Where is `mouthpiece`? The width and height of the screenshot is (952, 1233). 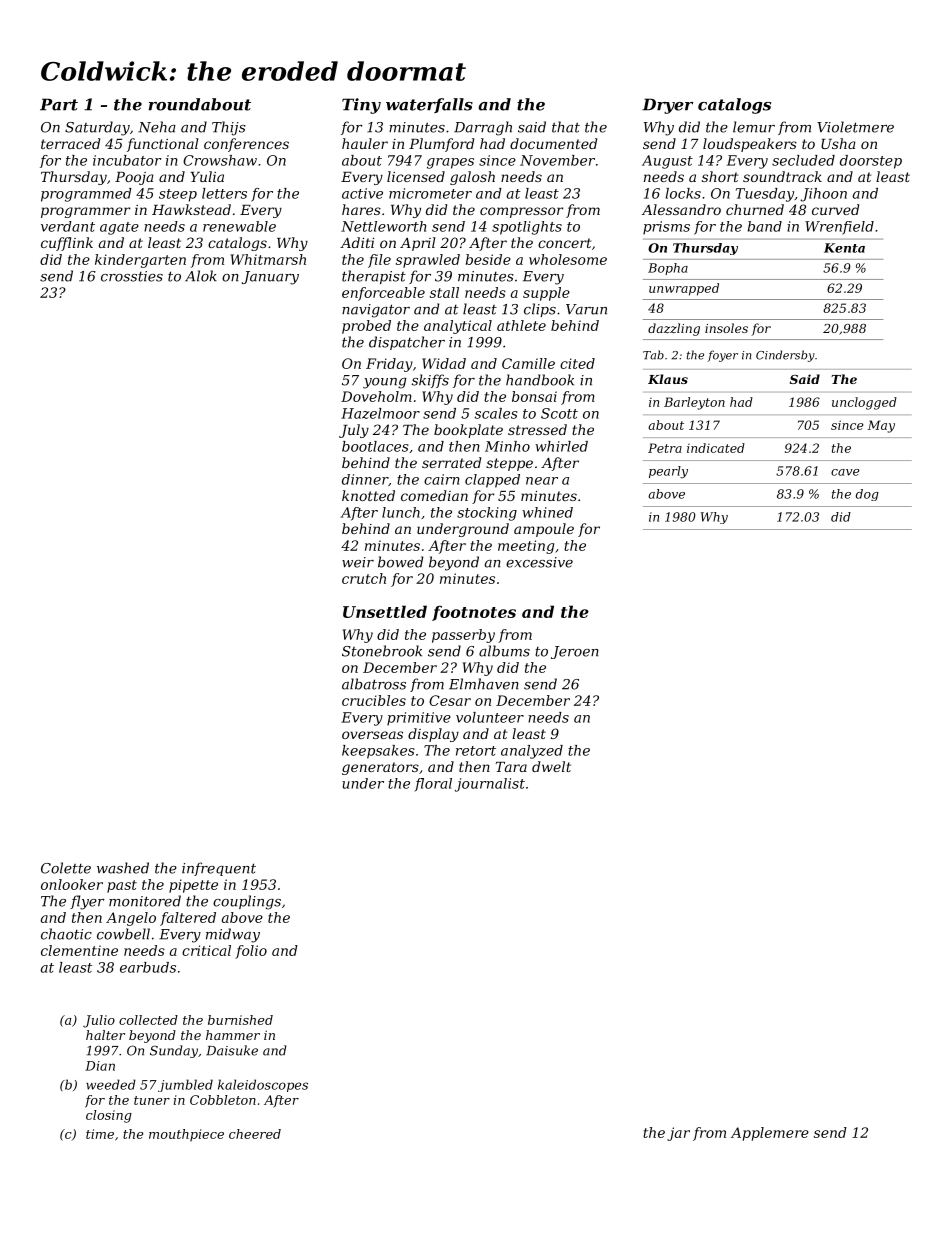 mouthpiece is located at coordinates (186, 1135).
